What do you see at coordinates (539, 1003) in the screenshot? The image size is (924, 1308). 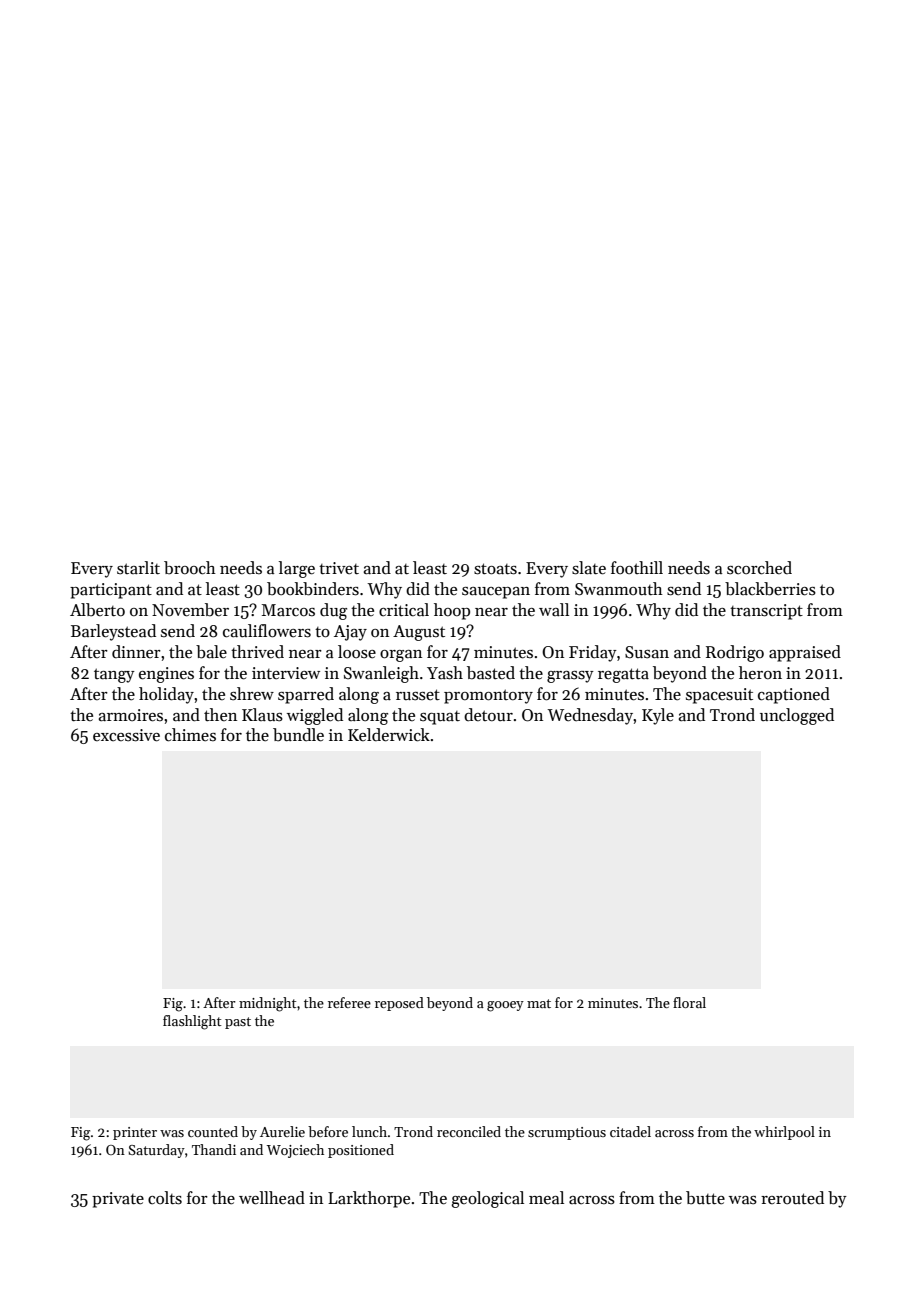 I see `mat` at bounding box center [539, 1003].
